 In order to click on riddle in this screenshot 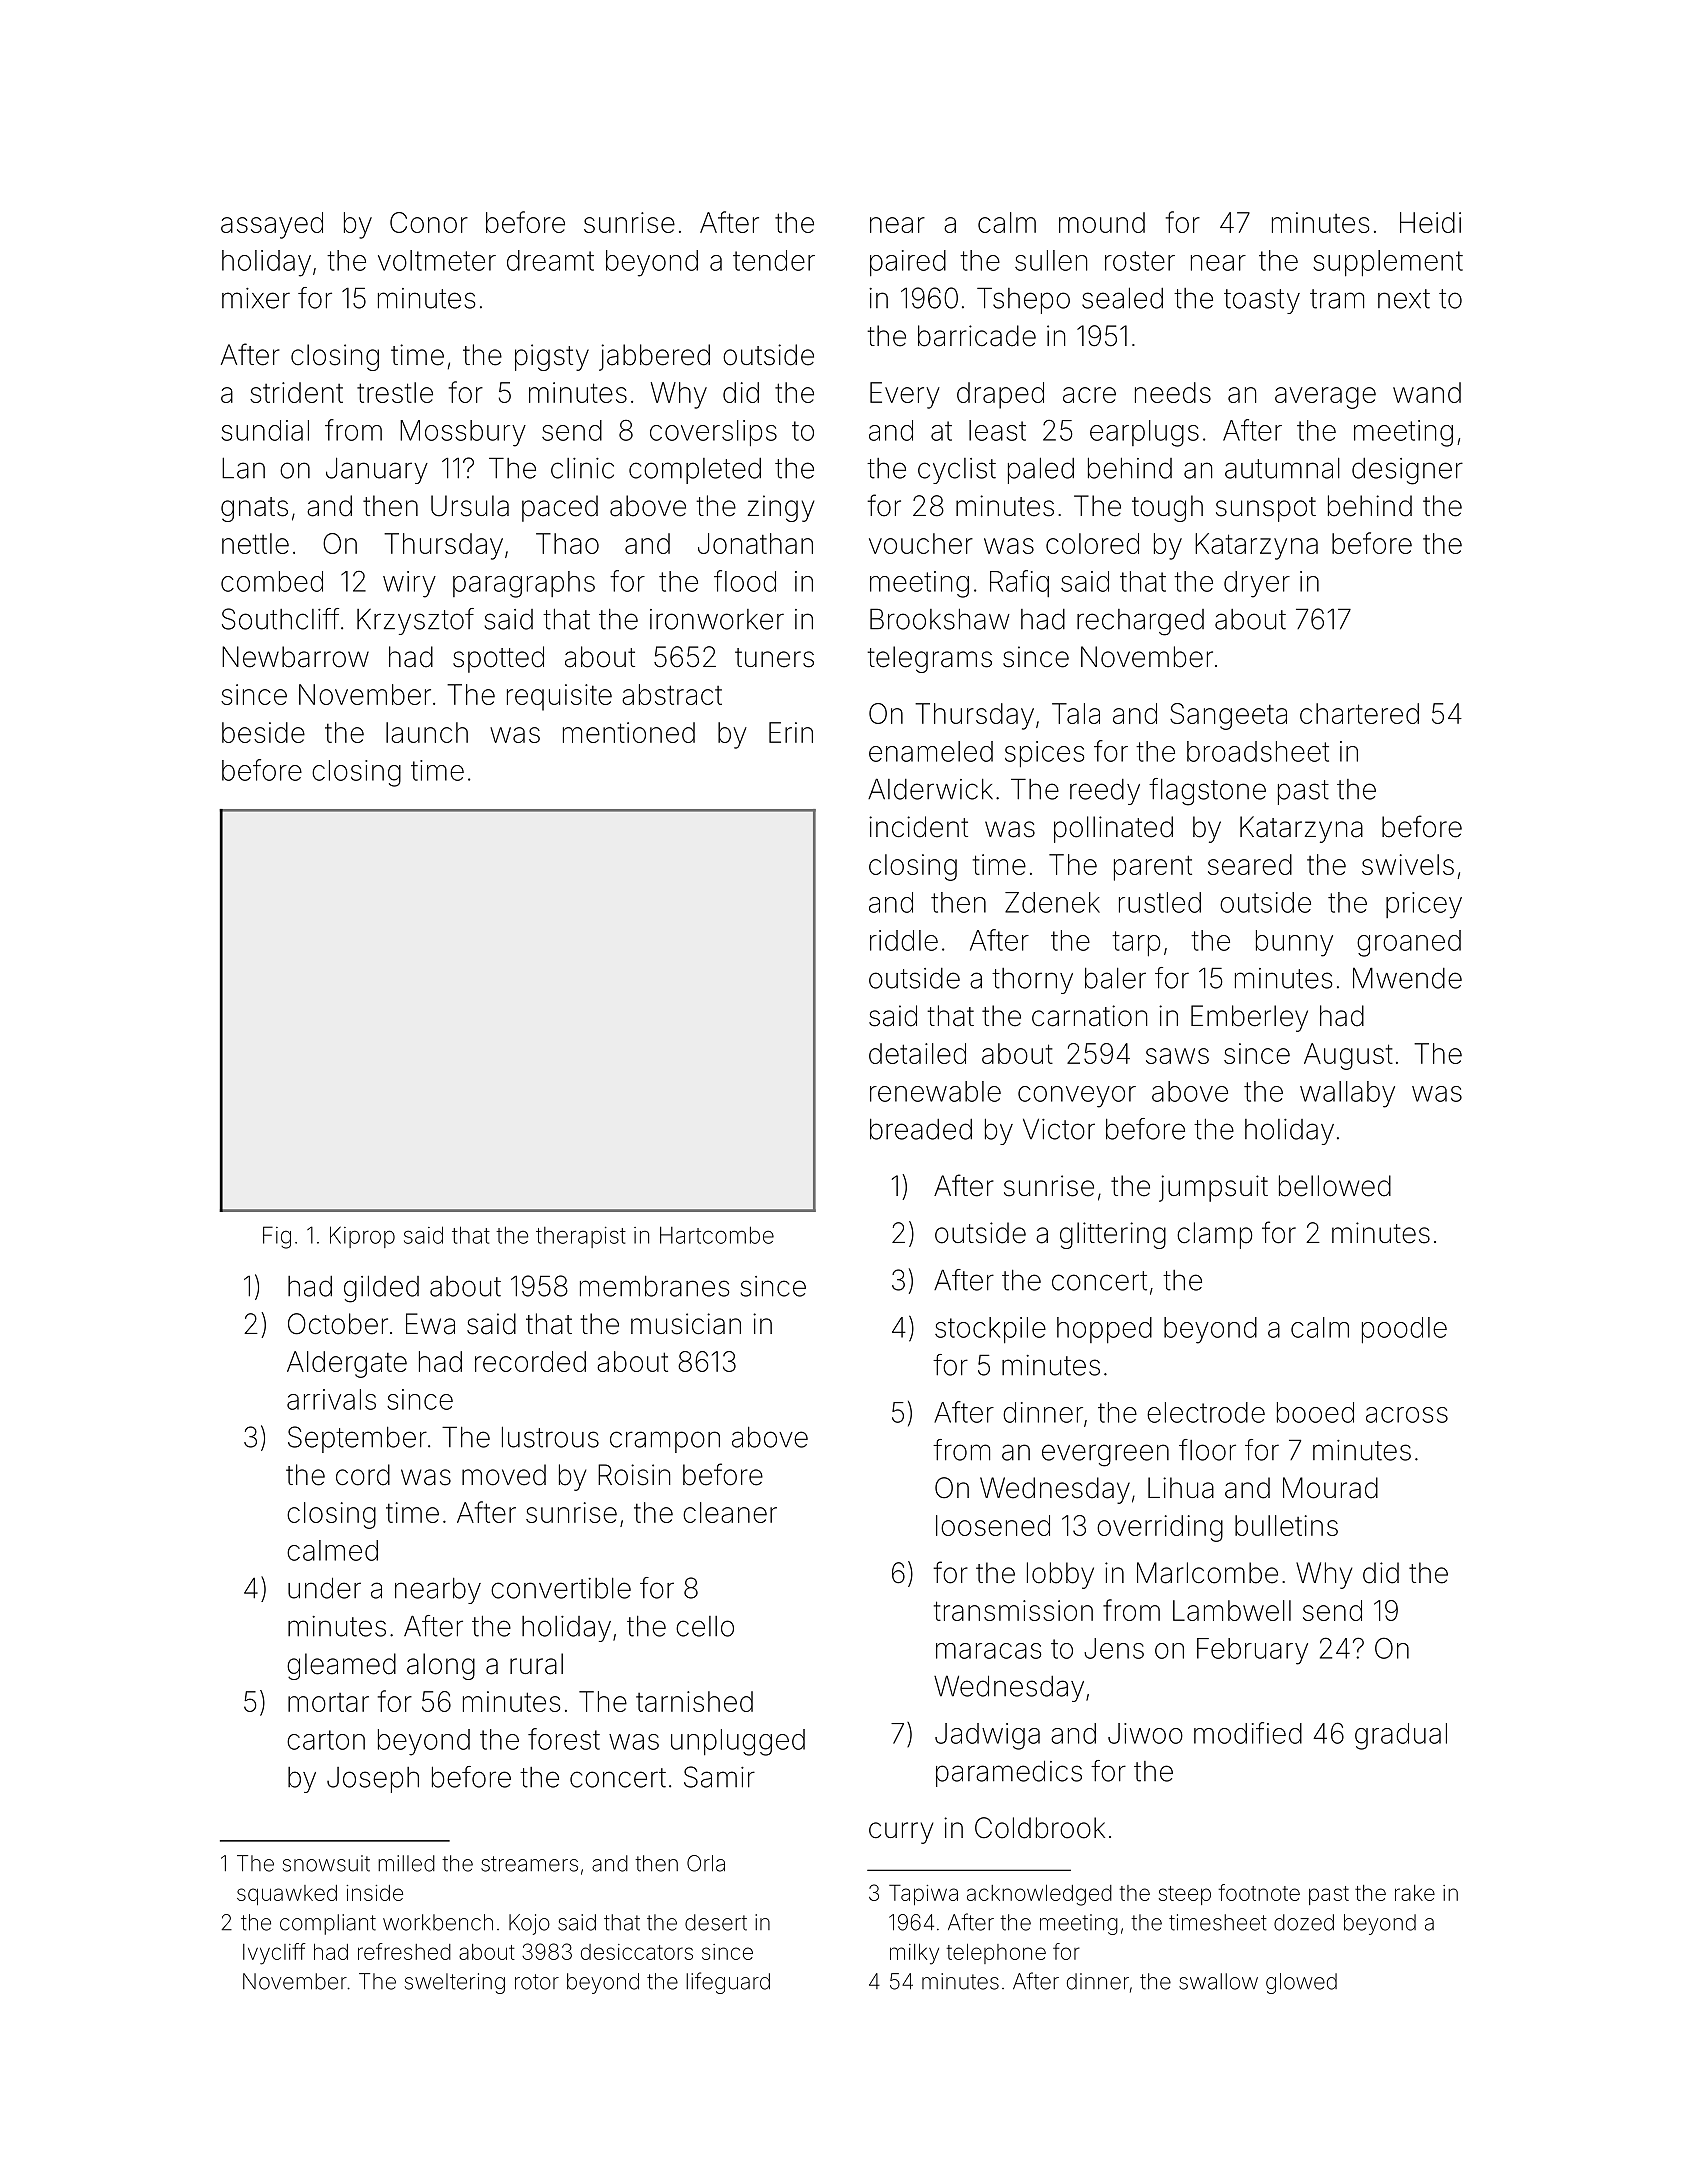, I will do `click(904, 940)`.
